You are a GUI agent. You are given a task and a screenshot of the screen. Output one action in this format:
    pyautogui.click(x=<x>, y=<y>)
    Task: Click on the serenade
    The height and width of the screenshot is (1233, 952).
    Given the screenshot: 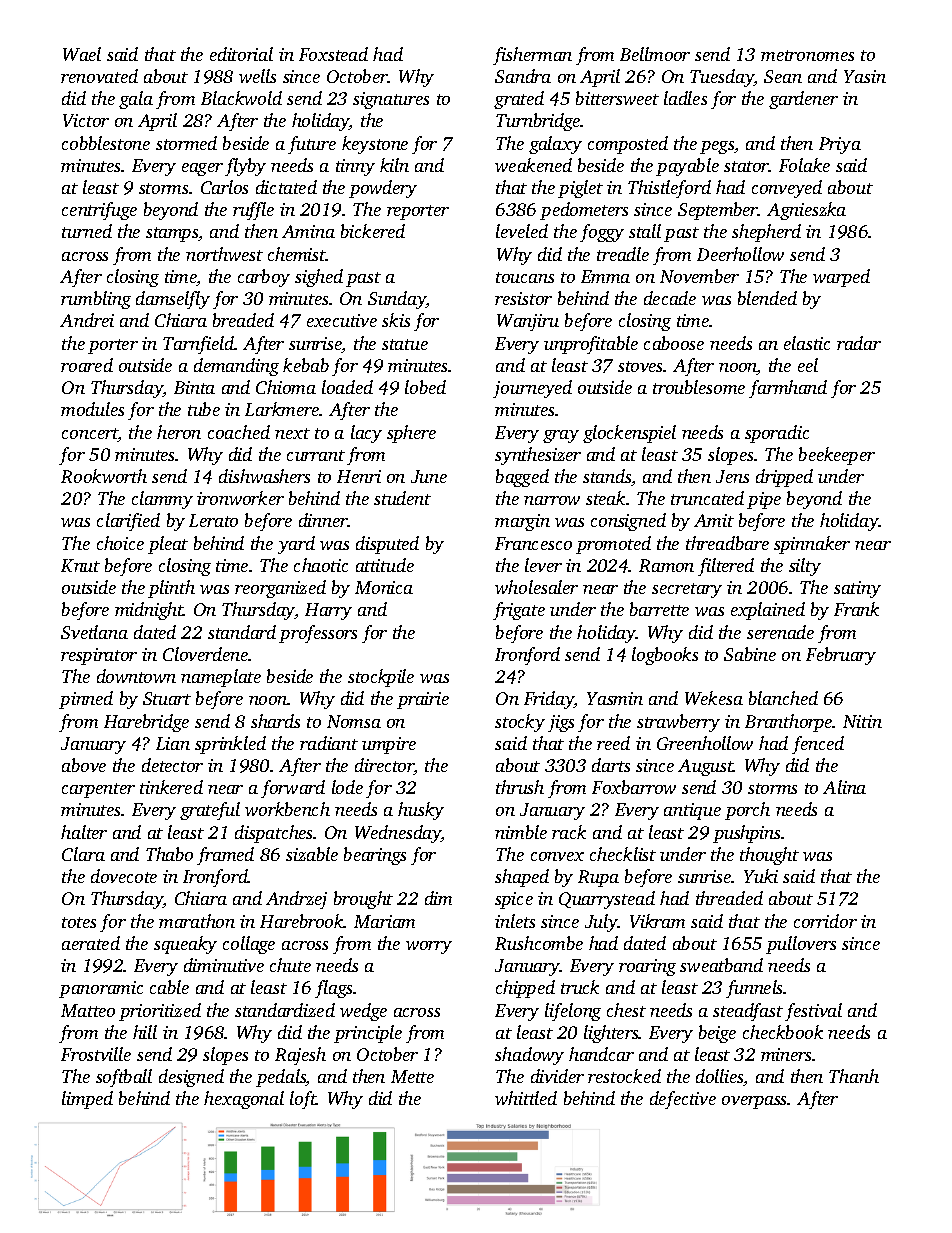 What is the action you would take?
    pyautogui.click(x=780, y=632)
